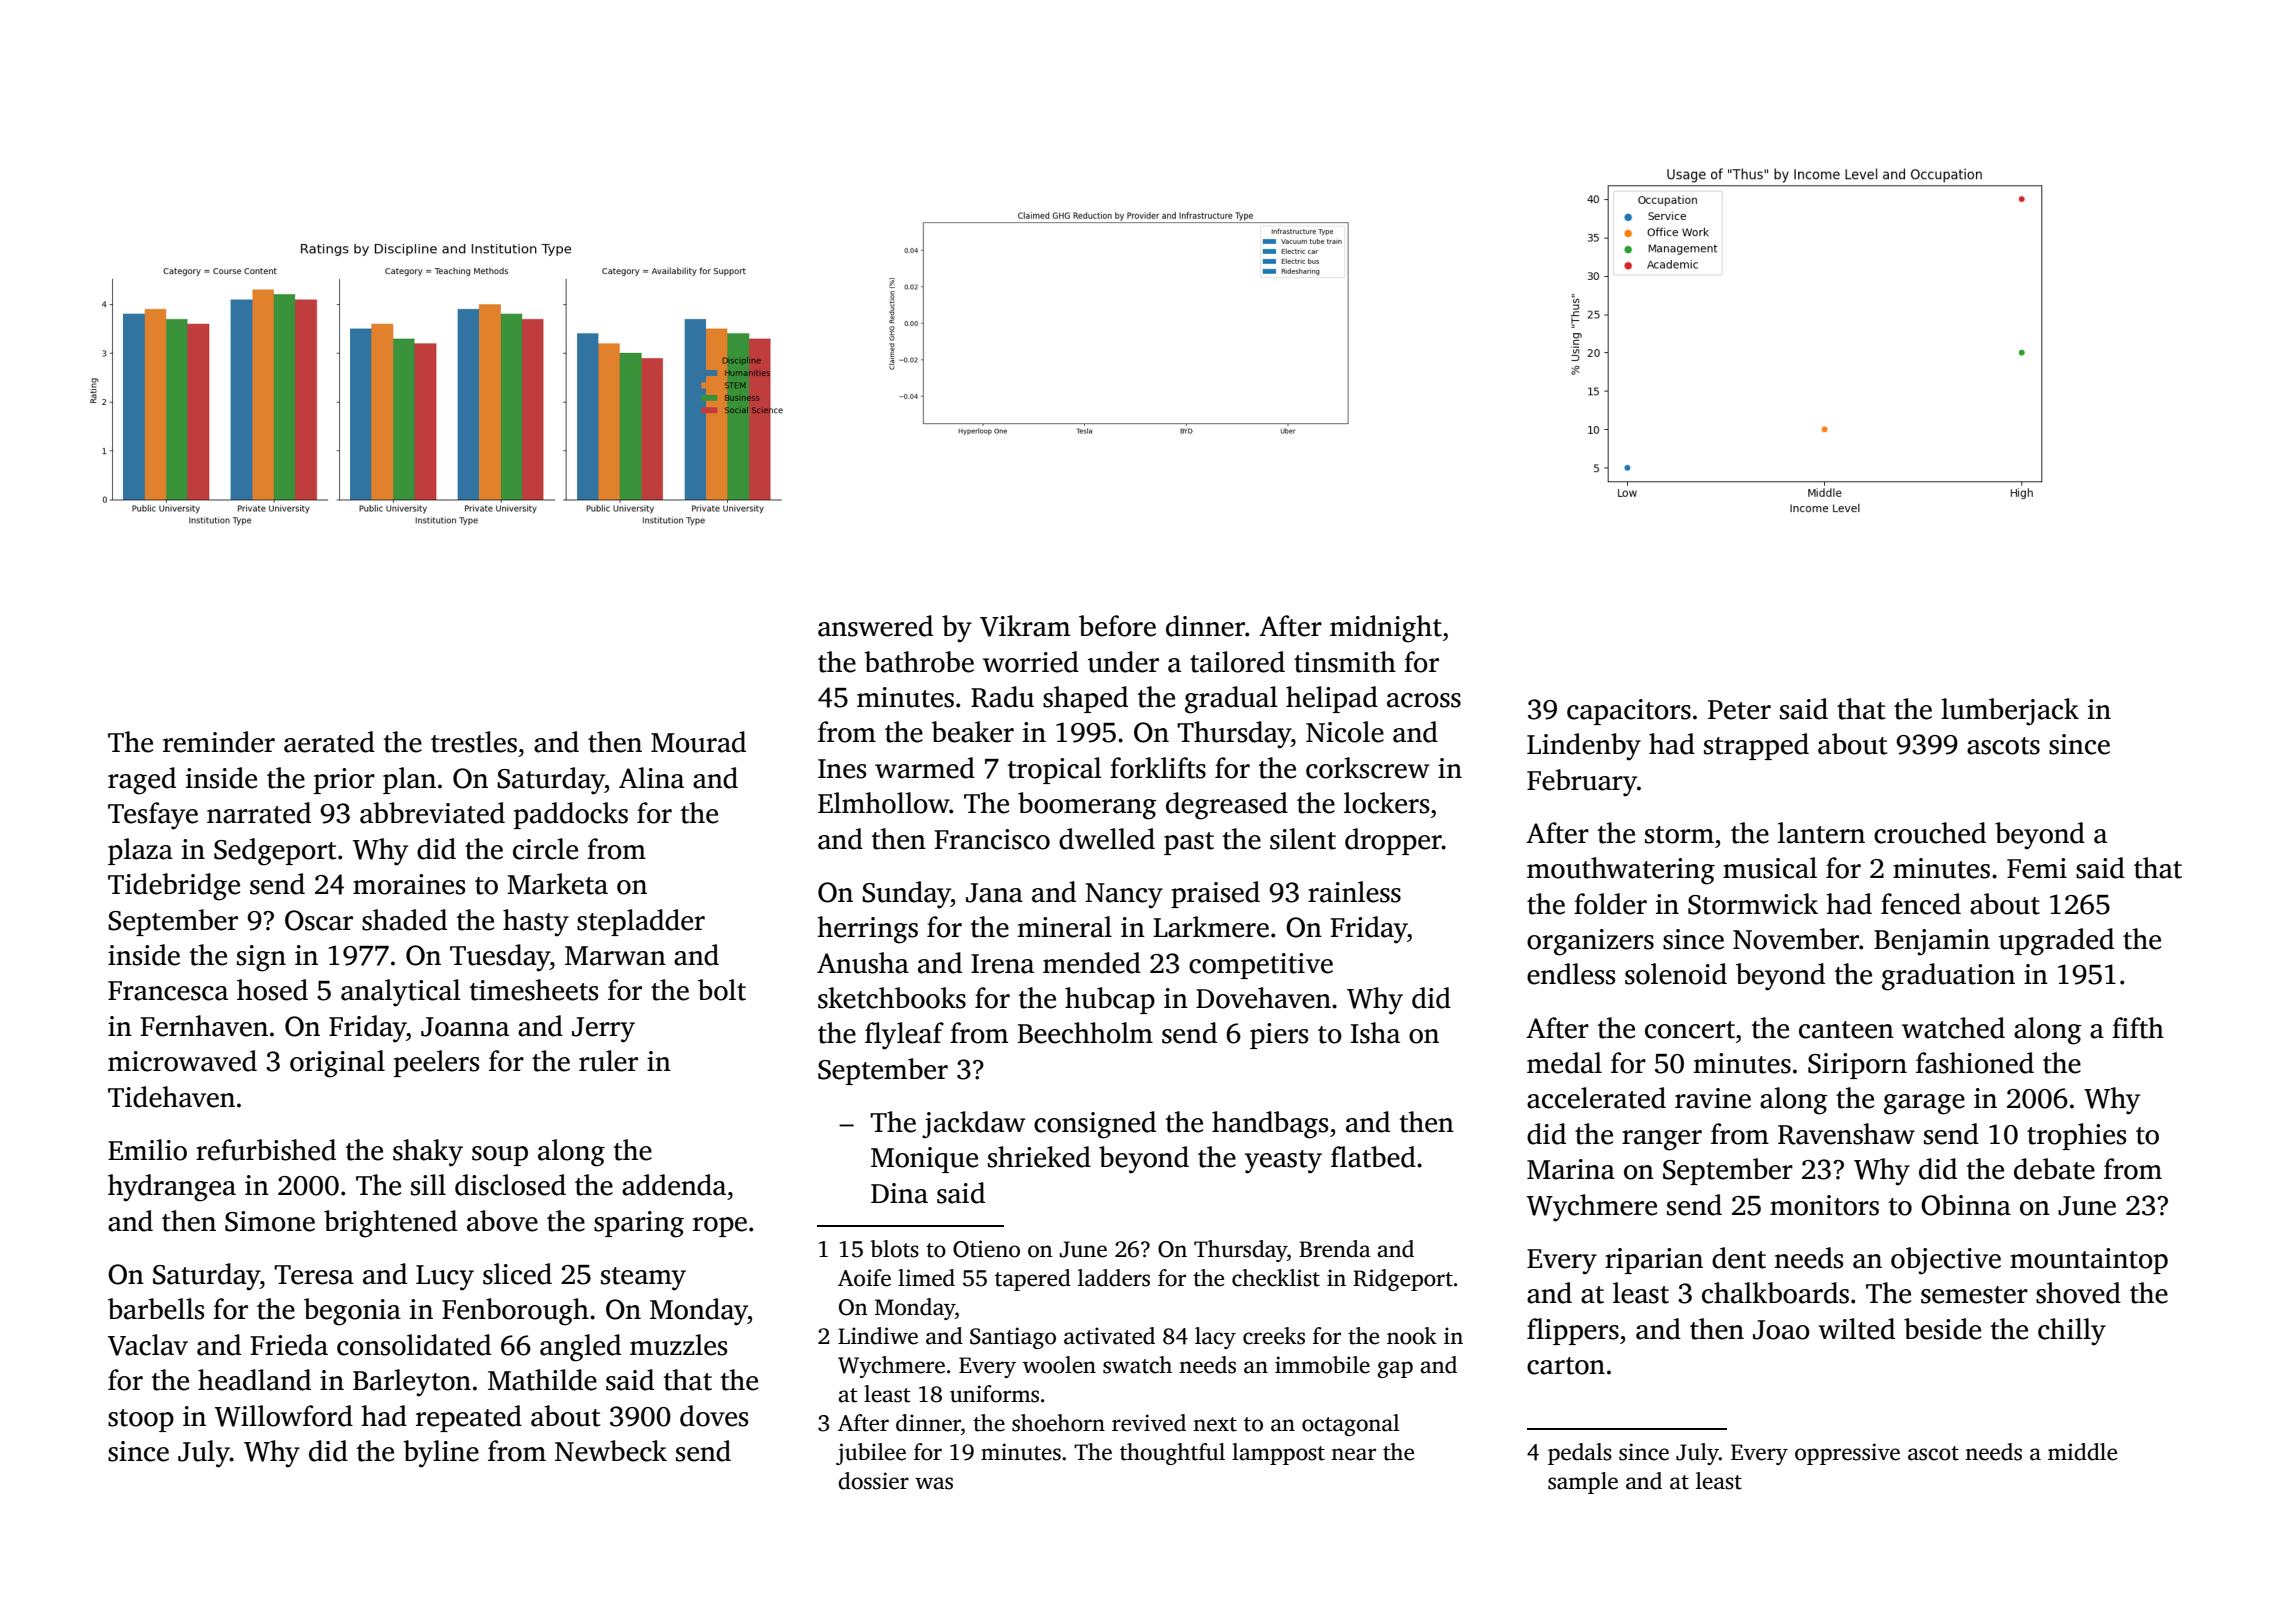  Describe the element at coordinates (973, 1125) in the image. I see `jackdaw` at that location.
